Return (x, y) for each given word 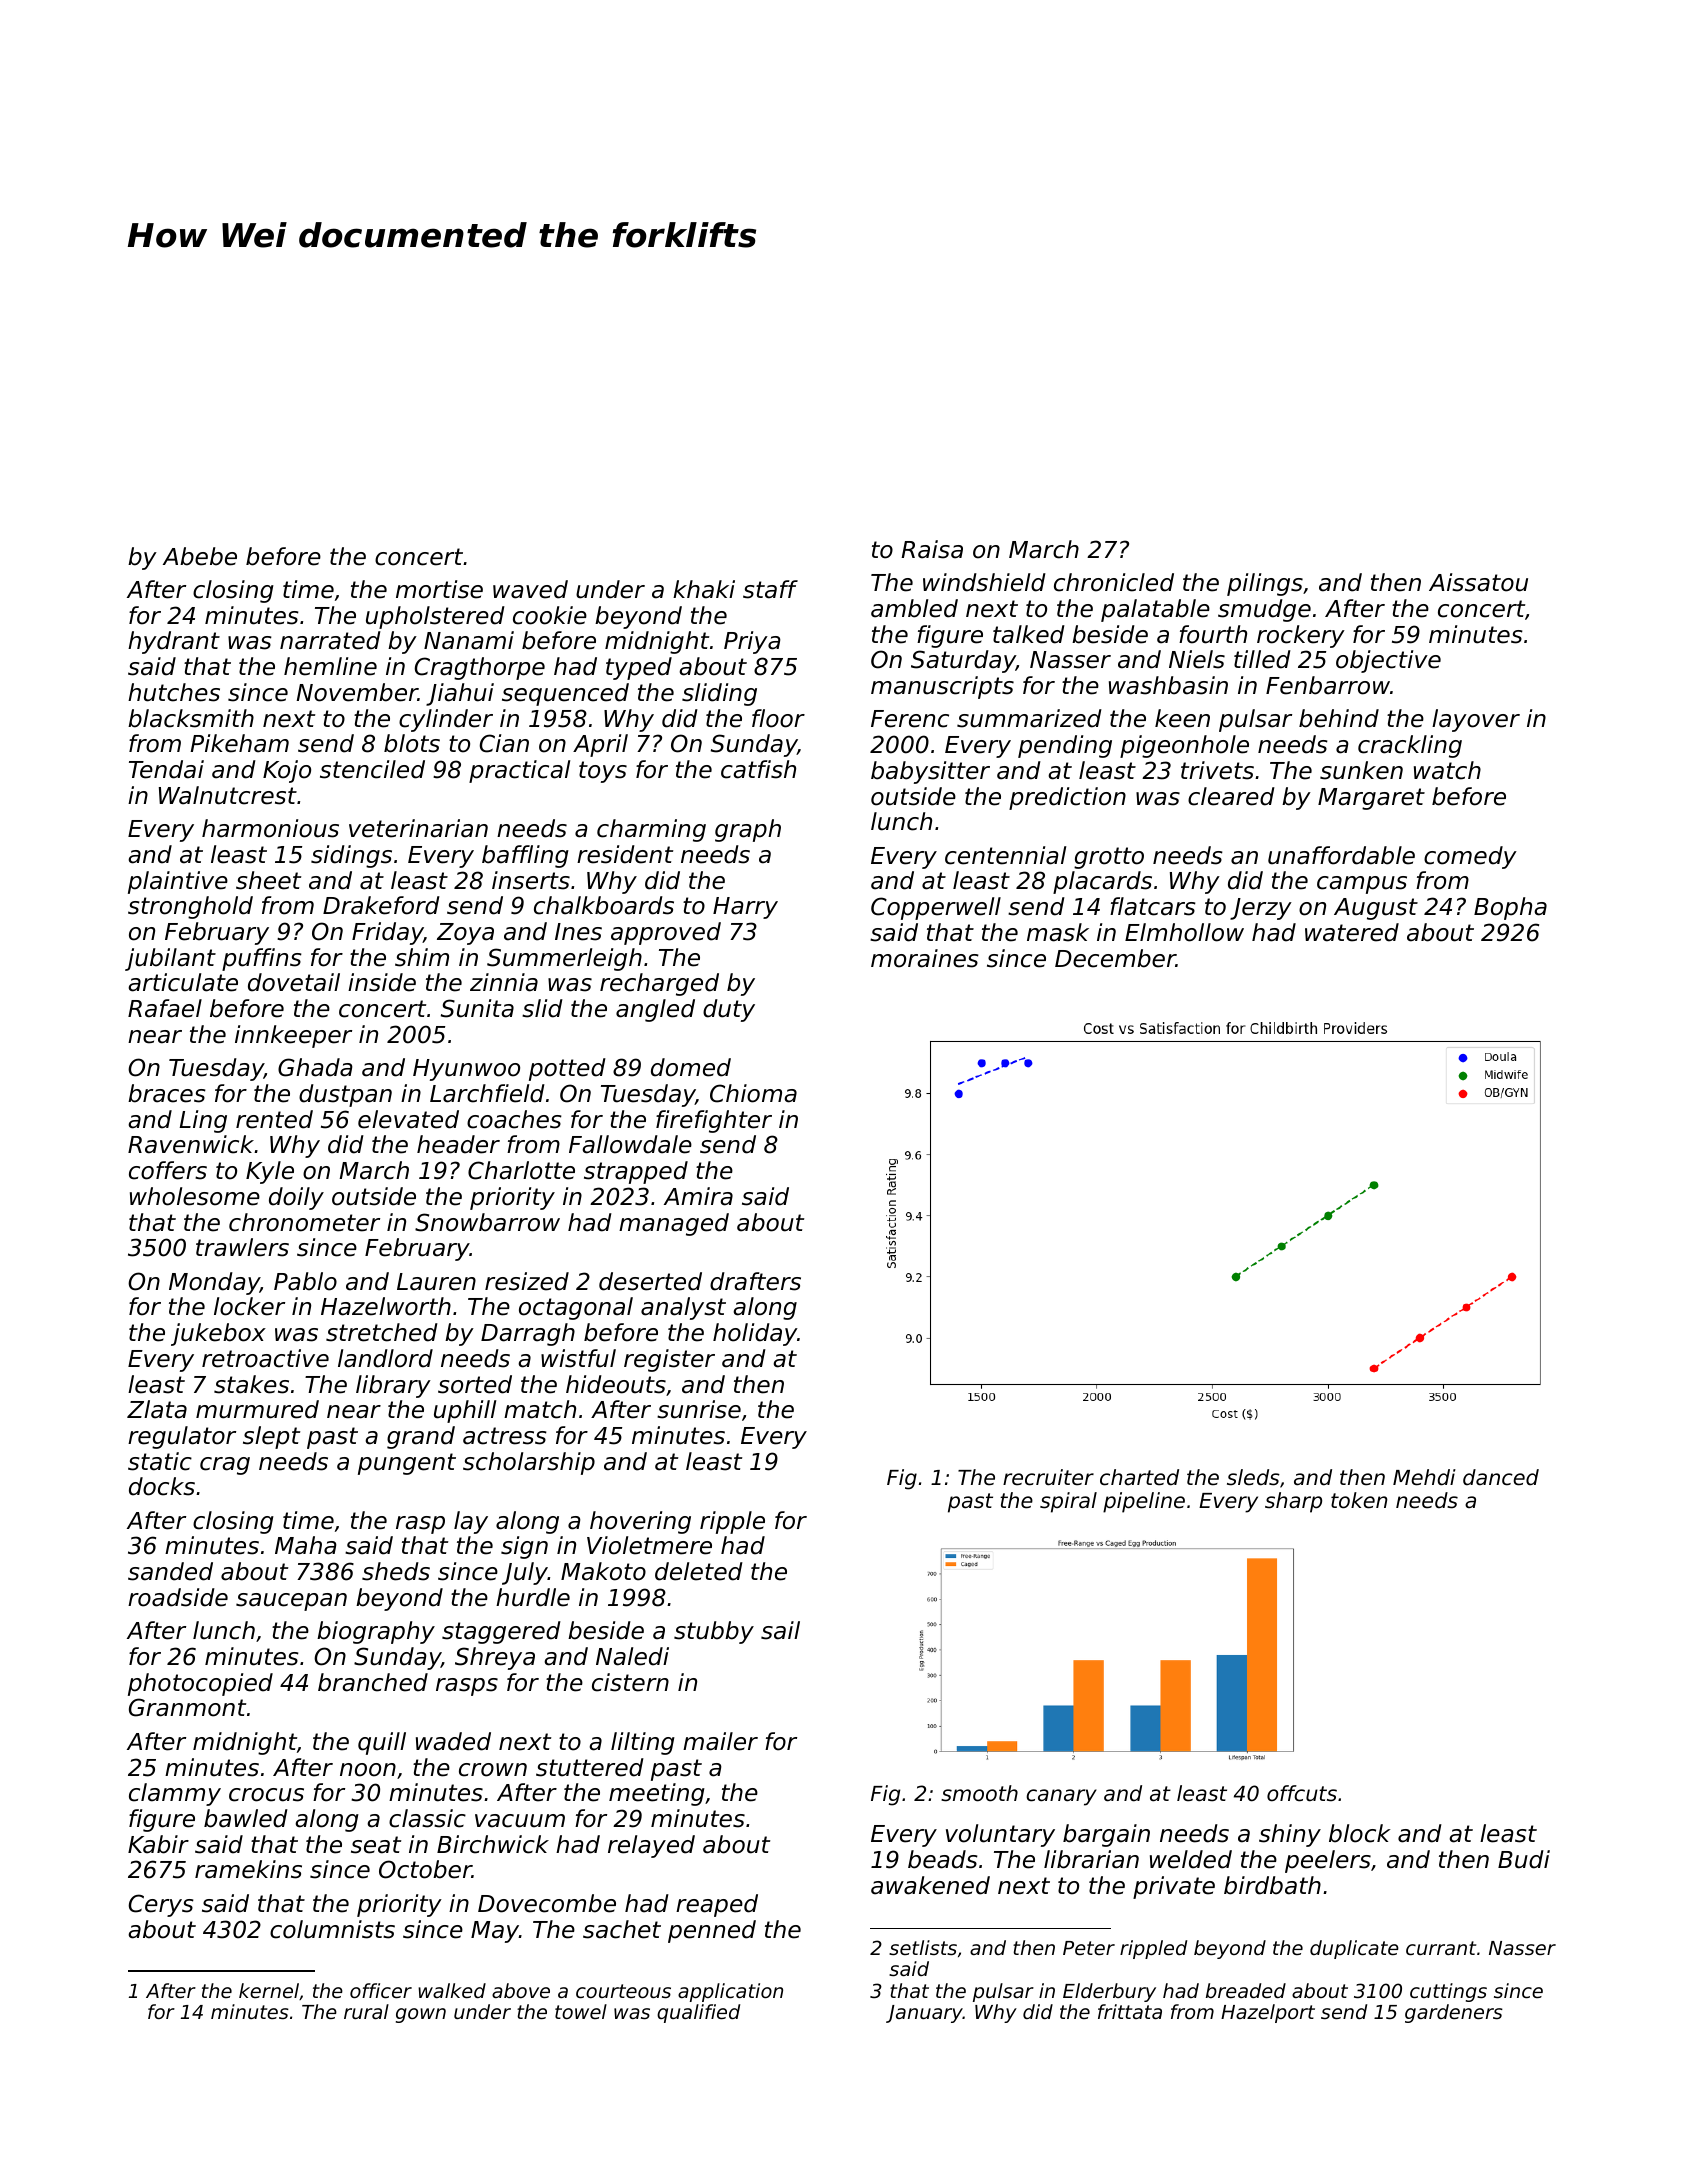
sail (780, 1630)
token (1359, 1500)
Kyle (270, 1172)
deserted (650, 1281)
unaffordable (1341, 855)
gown (421, 2015)
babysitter (930, 772)
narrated (330, 640)
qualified (698, 2013)
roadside (178, 1597)
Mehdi (1424, 1477)
